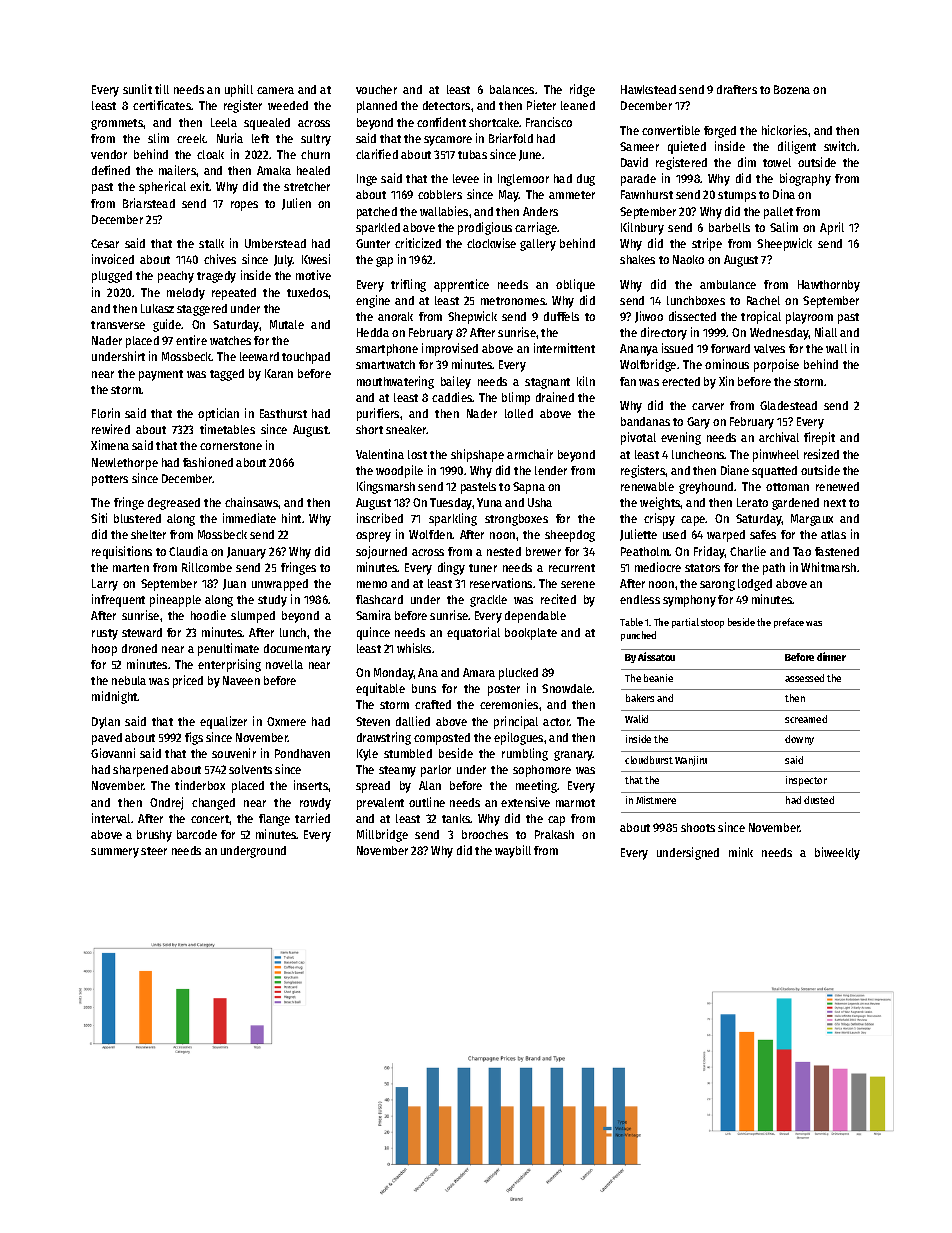 The height and width of the screenshot is (1233, 952). I want to click on firepit, so click(819, 438).
